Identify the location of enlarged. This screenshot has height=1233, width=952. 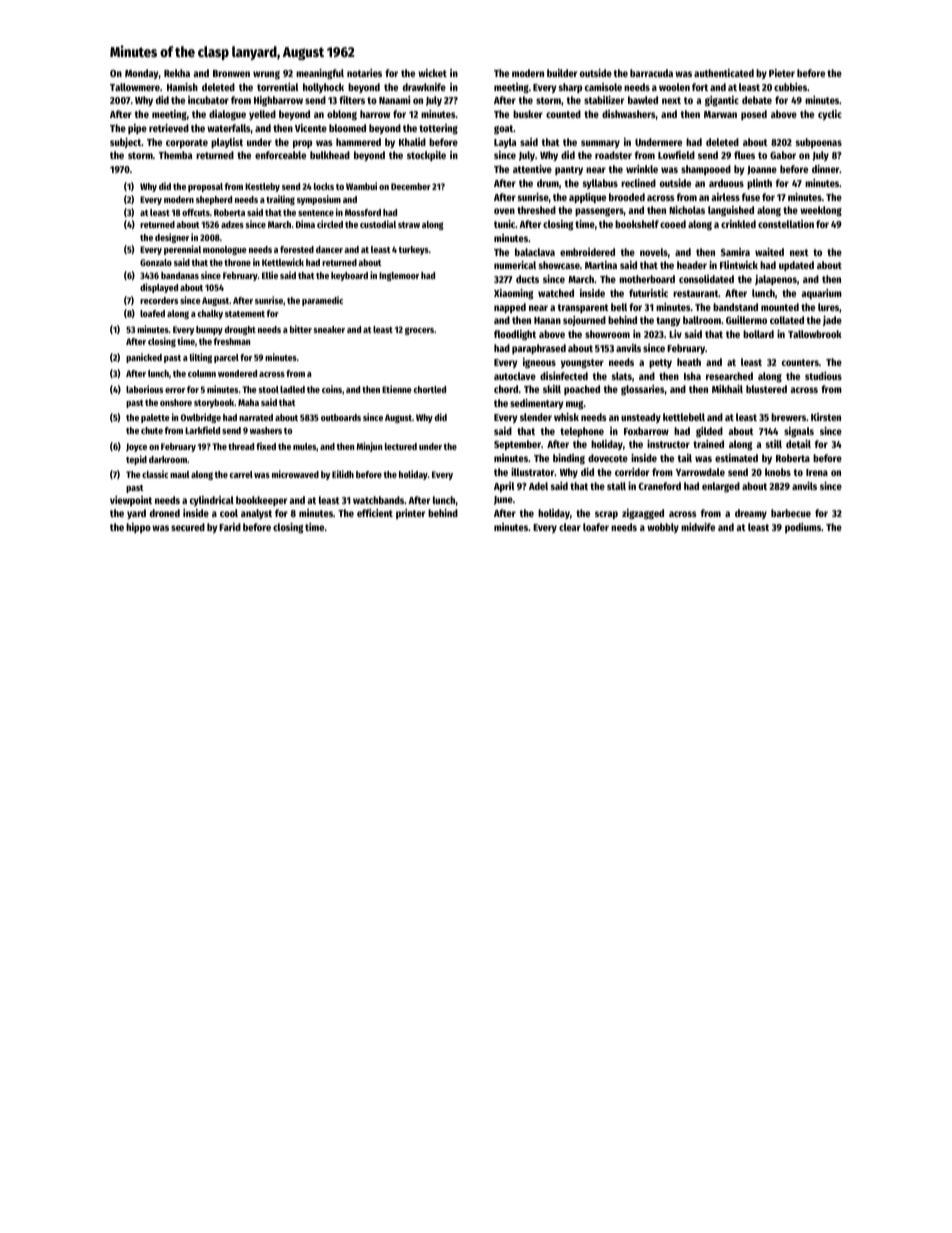
(721, 487).
